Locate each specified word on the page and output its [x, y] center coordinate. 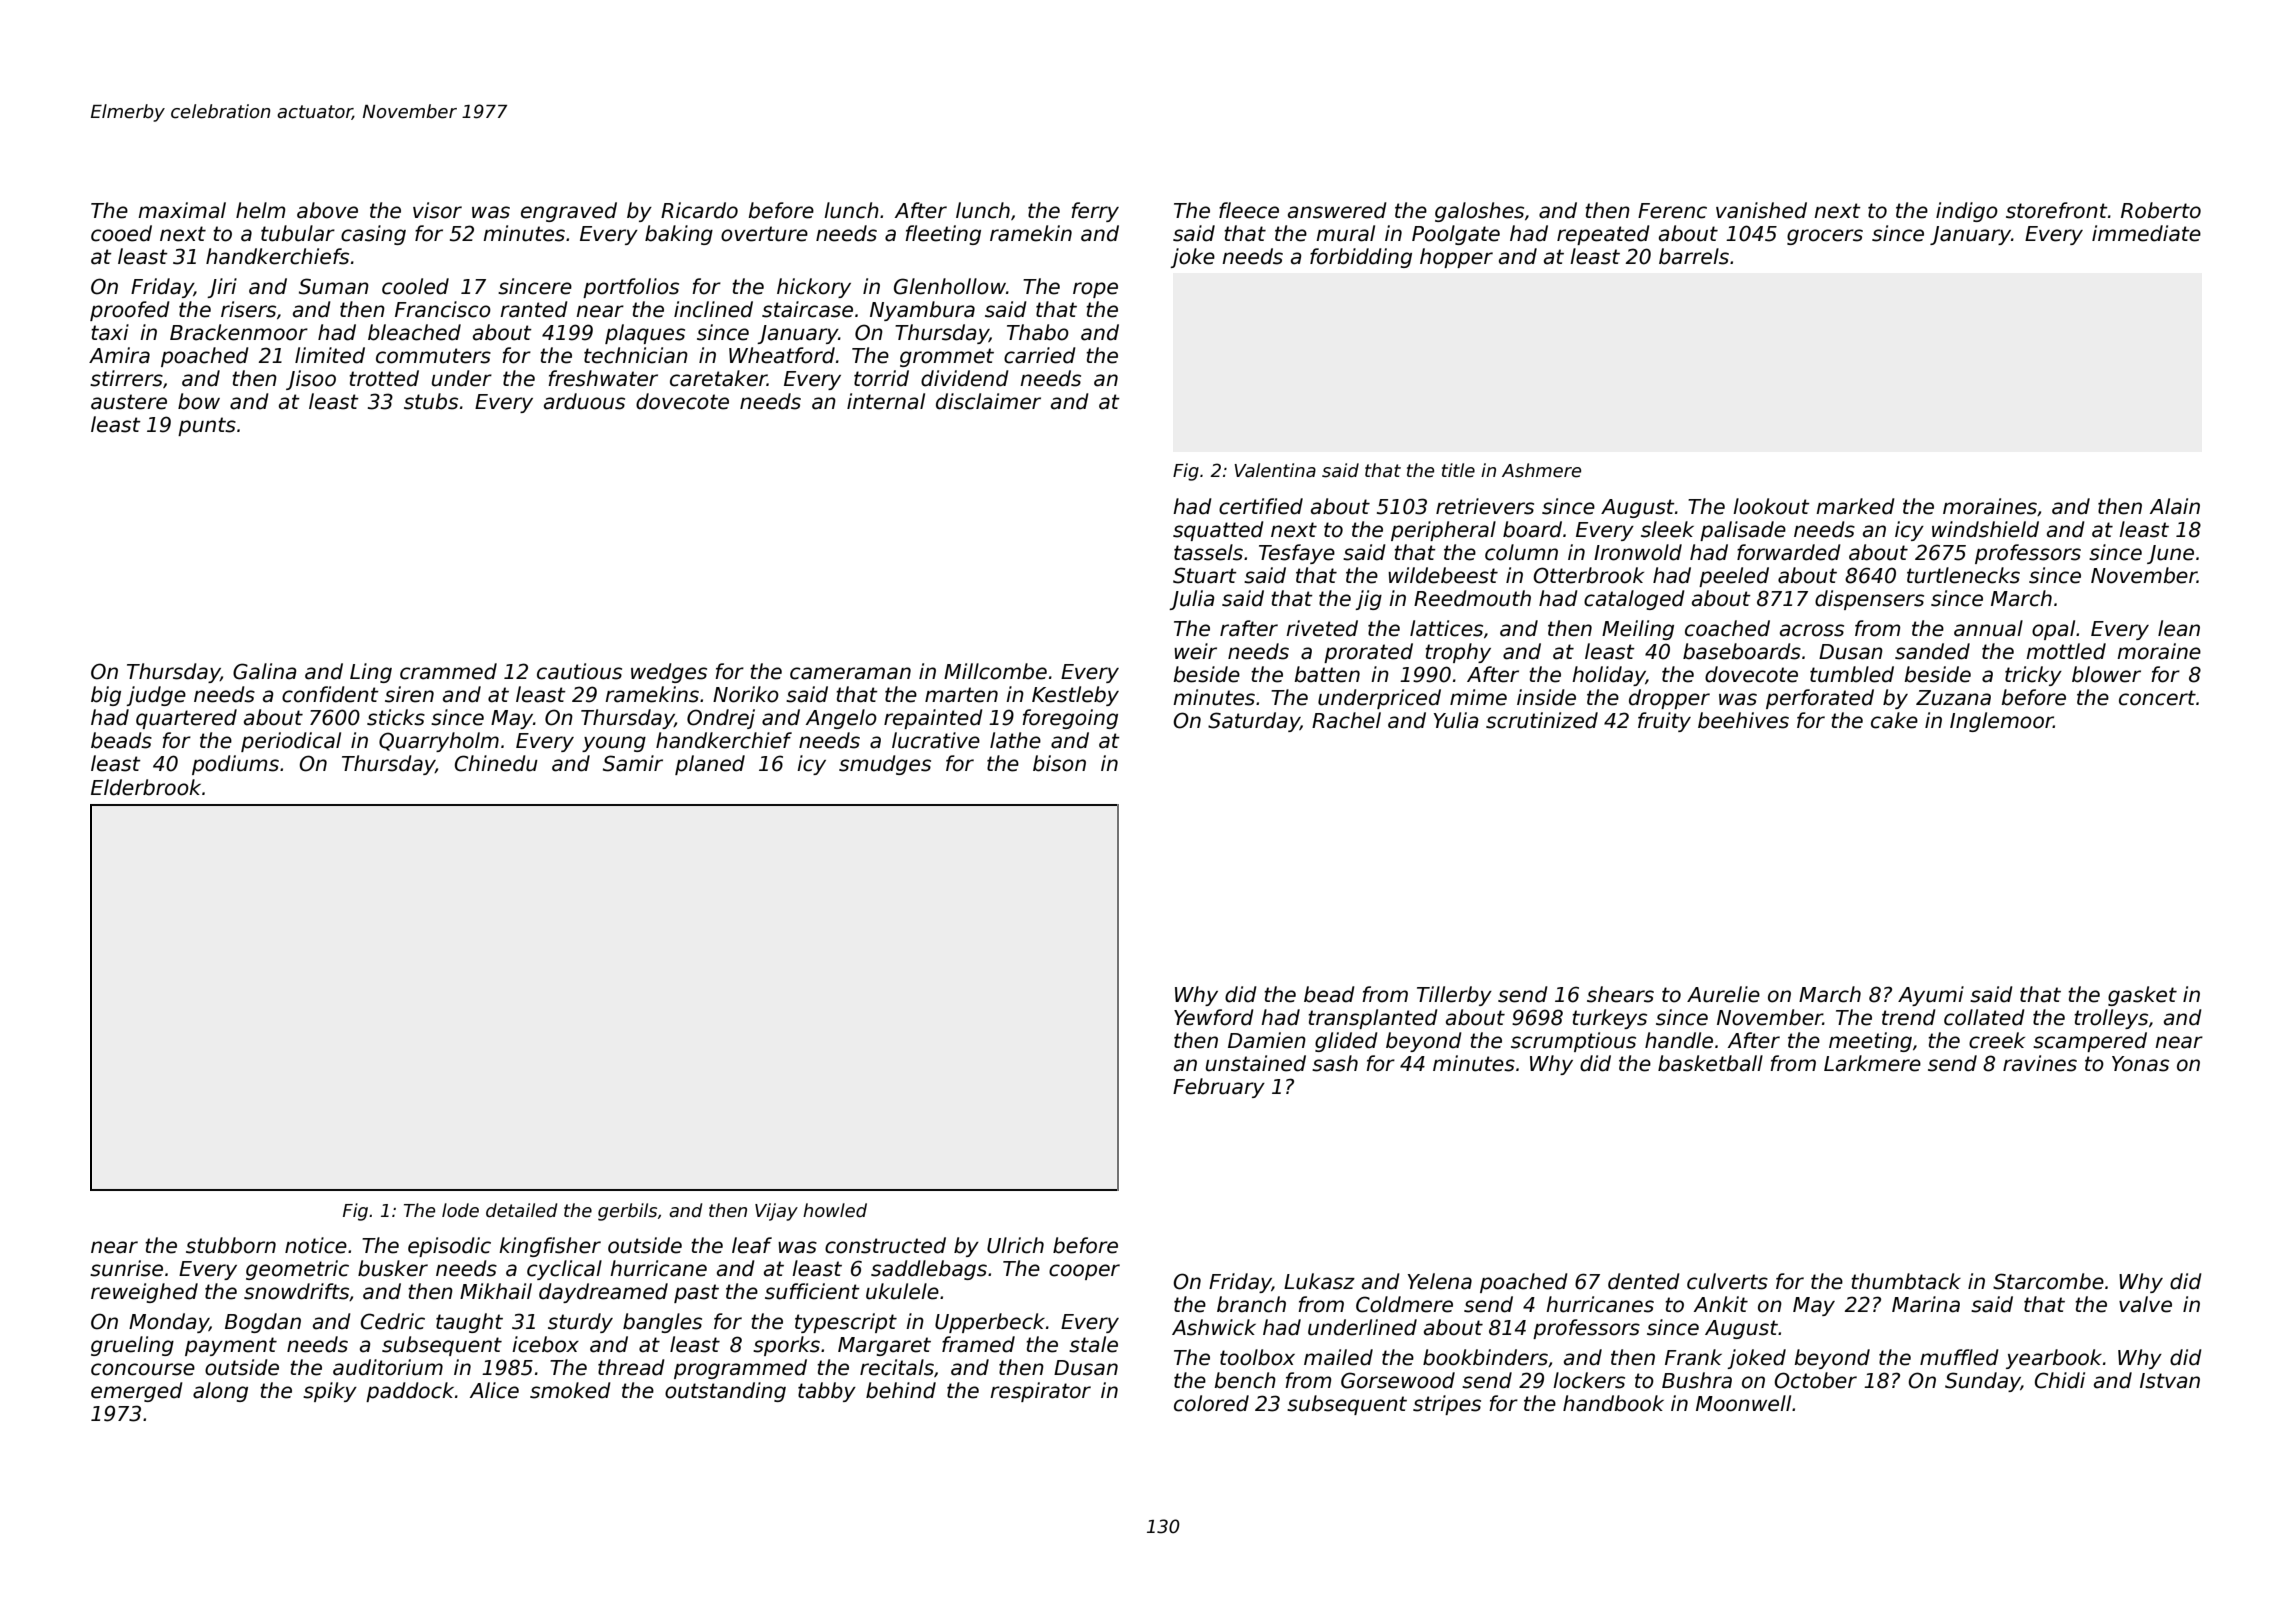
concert [2157, 698]
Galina [264, 671]
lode [460, 1210]
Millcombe [995, 671]
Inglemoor [2001, 722]
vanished [1761, 210]
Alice [494, 1390]
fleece [1249, 210]
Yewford [1214, 1017]
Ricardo [699, 210]
